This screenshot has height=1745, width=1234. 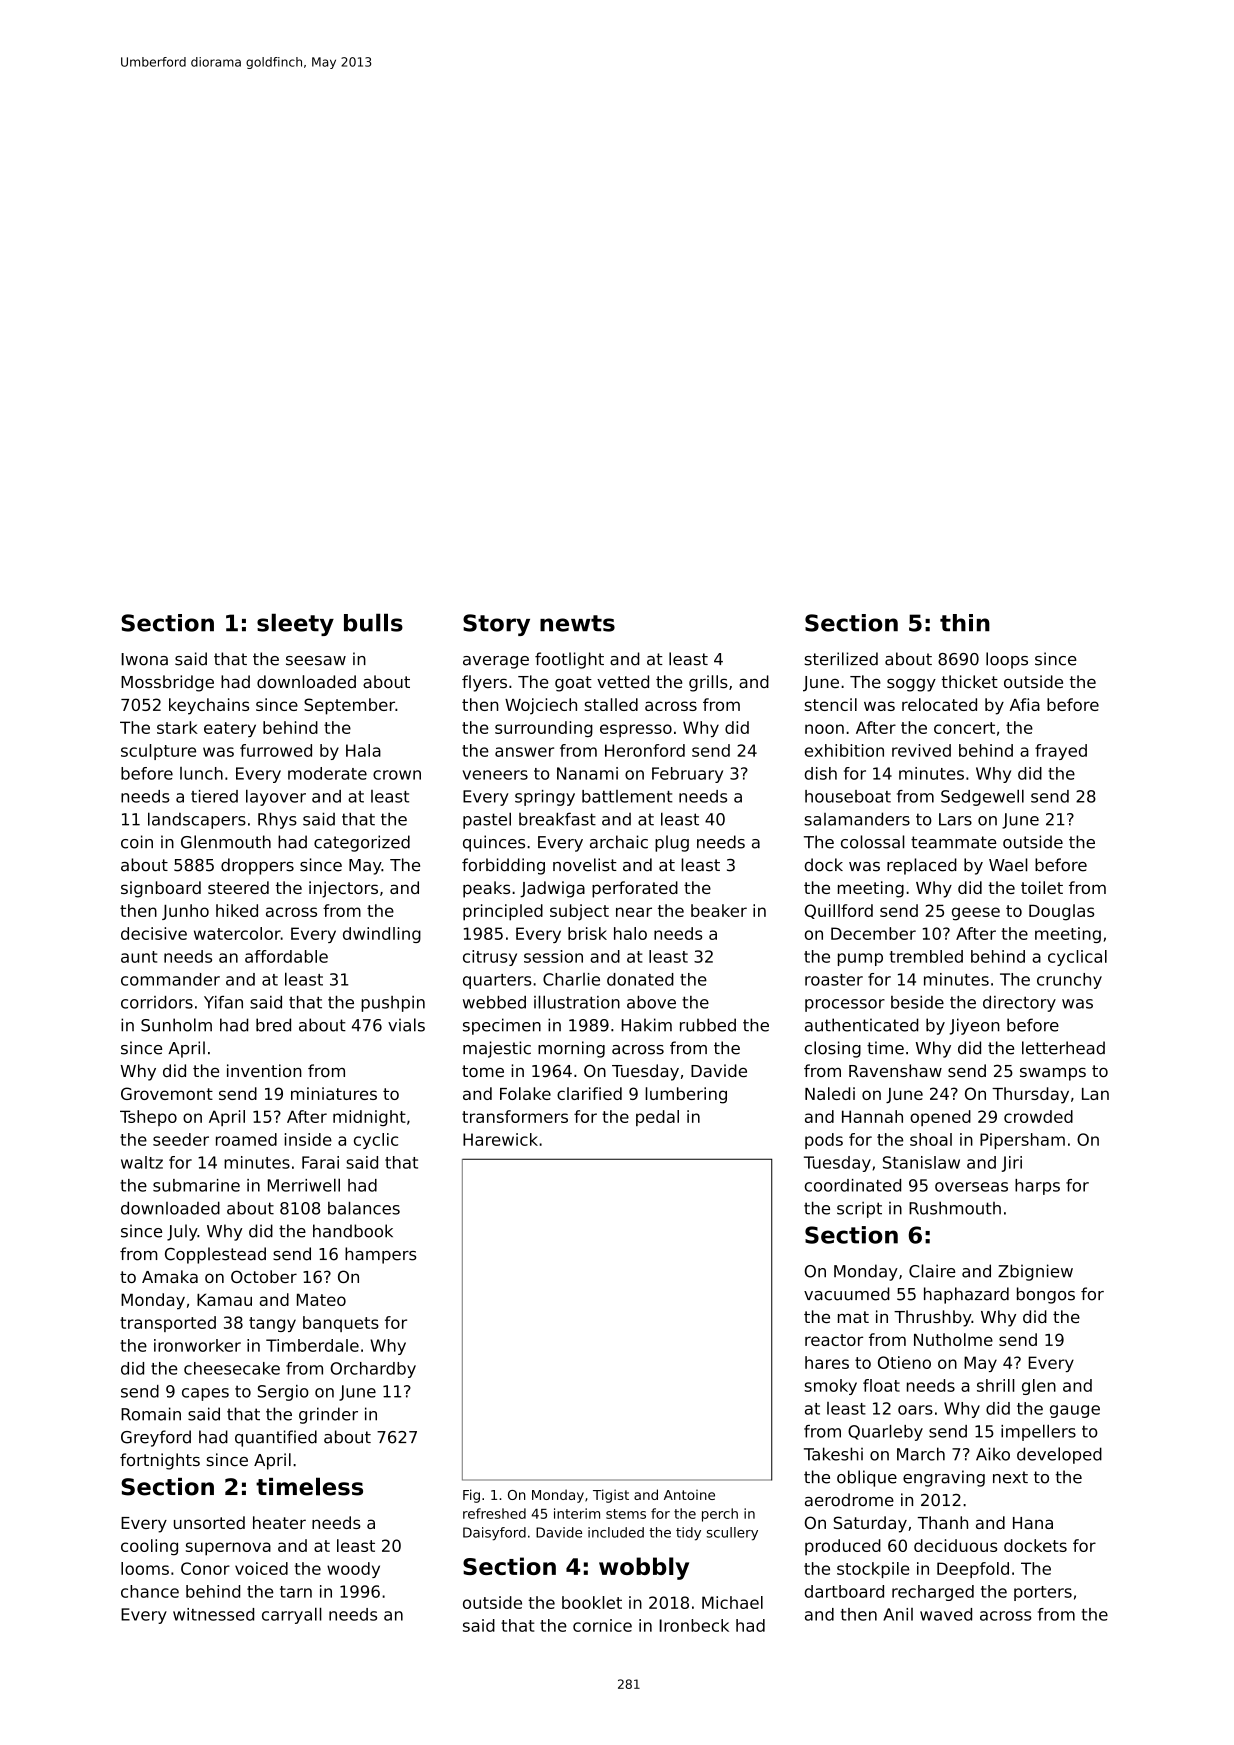 I want to click on sleety, so click(x=295, y=624).
